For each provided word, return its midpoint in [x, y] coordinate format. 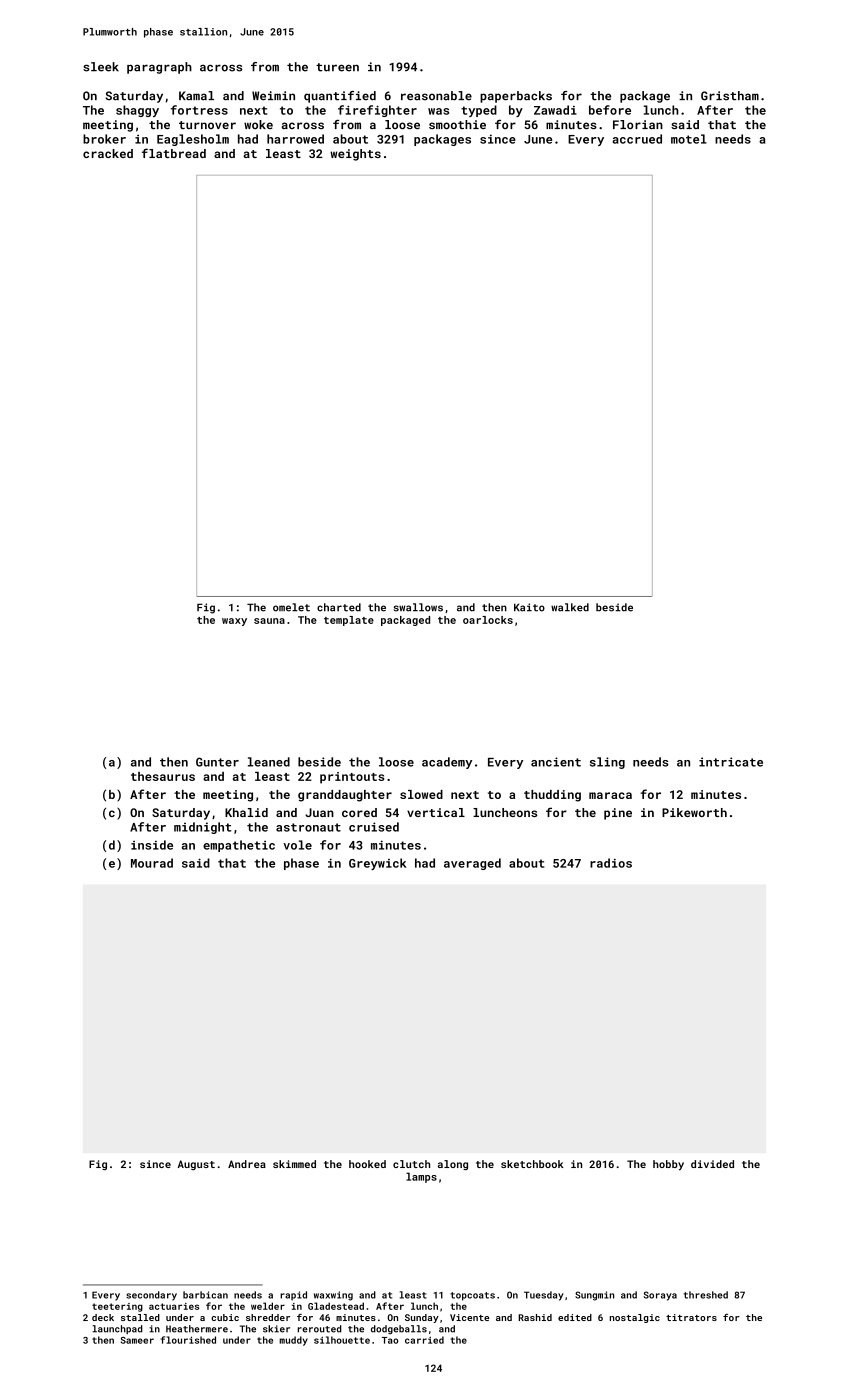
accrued [637, 139]
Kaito [529, 607]
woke [258, 124]
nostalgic [635, 1318]
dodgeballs [399, 1329]
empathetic [239, 846]
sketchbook [532, 1164]
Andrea [247, 1164]
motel [689, 139]
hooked [367, 1164]
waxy [234, 622]
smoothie [457, 124]
